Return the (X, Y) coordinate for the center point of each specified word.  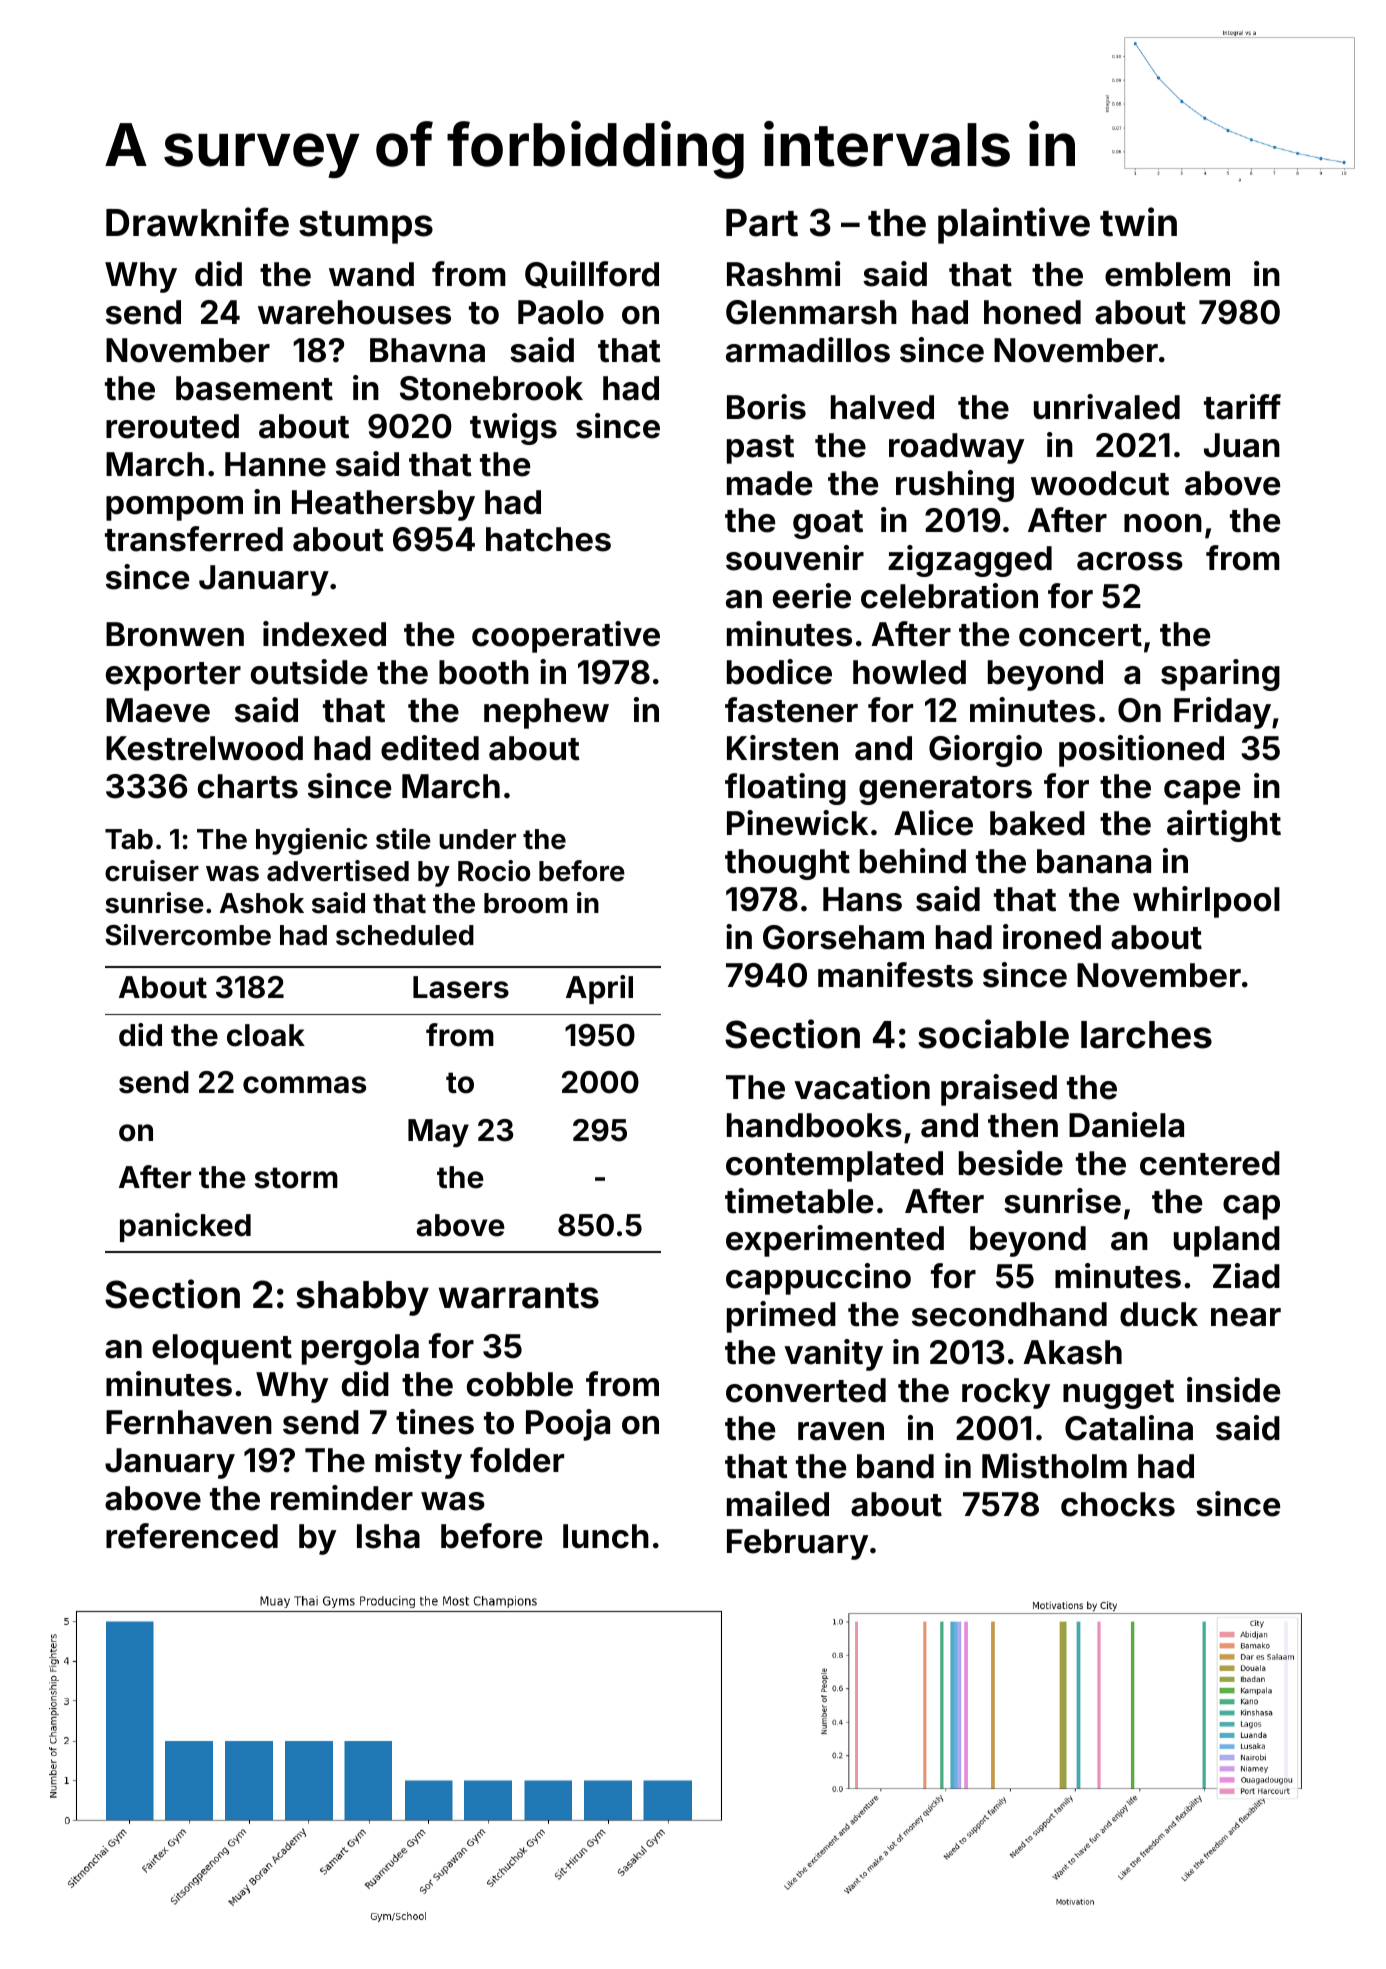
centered (1210, 1163)
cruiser (152, 871)
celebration (949, 596)
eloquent (222, 1349)
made (769, 483)
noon (1163, 523)
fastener (791, 710)
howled (909, 672)
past (760, 449)
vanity (833, 1355)
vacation (862, 1087)
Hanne (275, 464)
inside (1233, 1390)
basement (254, 388)
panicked (185, 1227)
